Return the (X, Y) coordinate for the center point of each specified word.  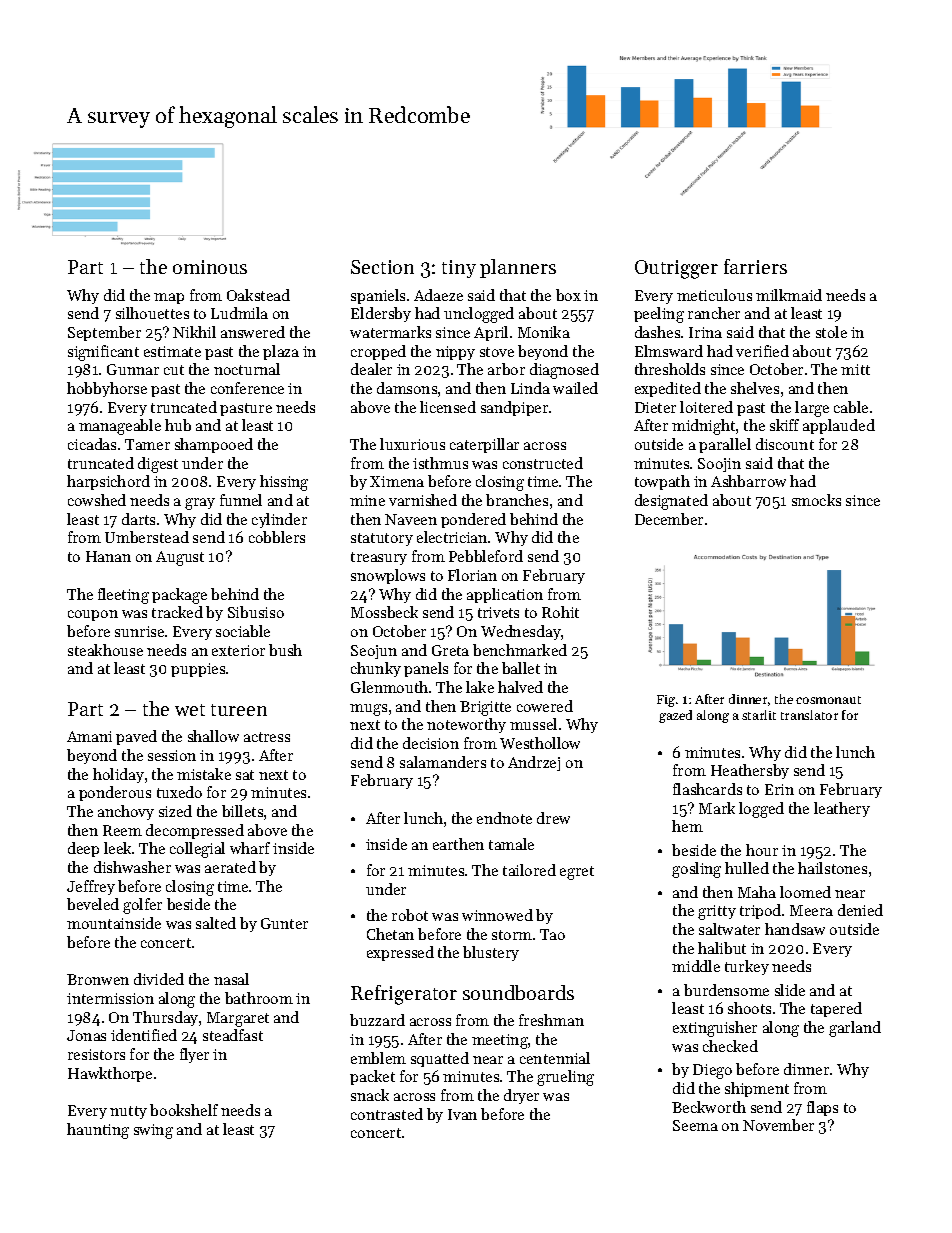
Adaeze (438, 295)
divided (159, 979)
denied (860, 910)
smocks (816, 500)
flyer (194, 1055)
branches (517, 500)
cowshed (97, 500)
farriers (755, 266)
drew (553, 818)
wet (190, 710)
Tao (552, 934)
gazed (675, 716)
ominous (210, 267)
